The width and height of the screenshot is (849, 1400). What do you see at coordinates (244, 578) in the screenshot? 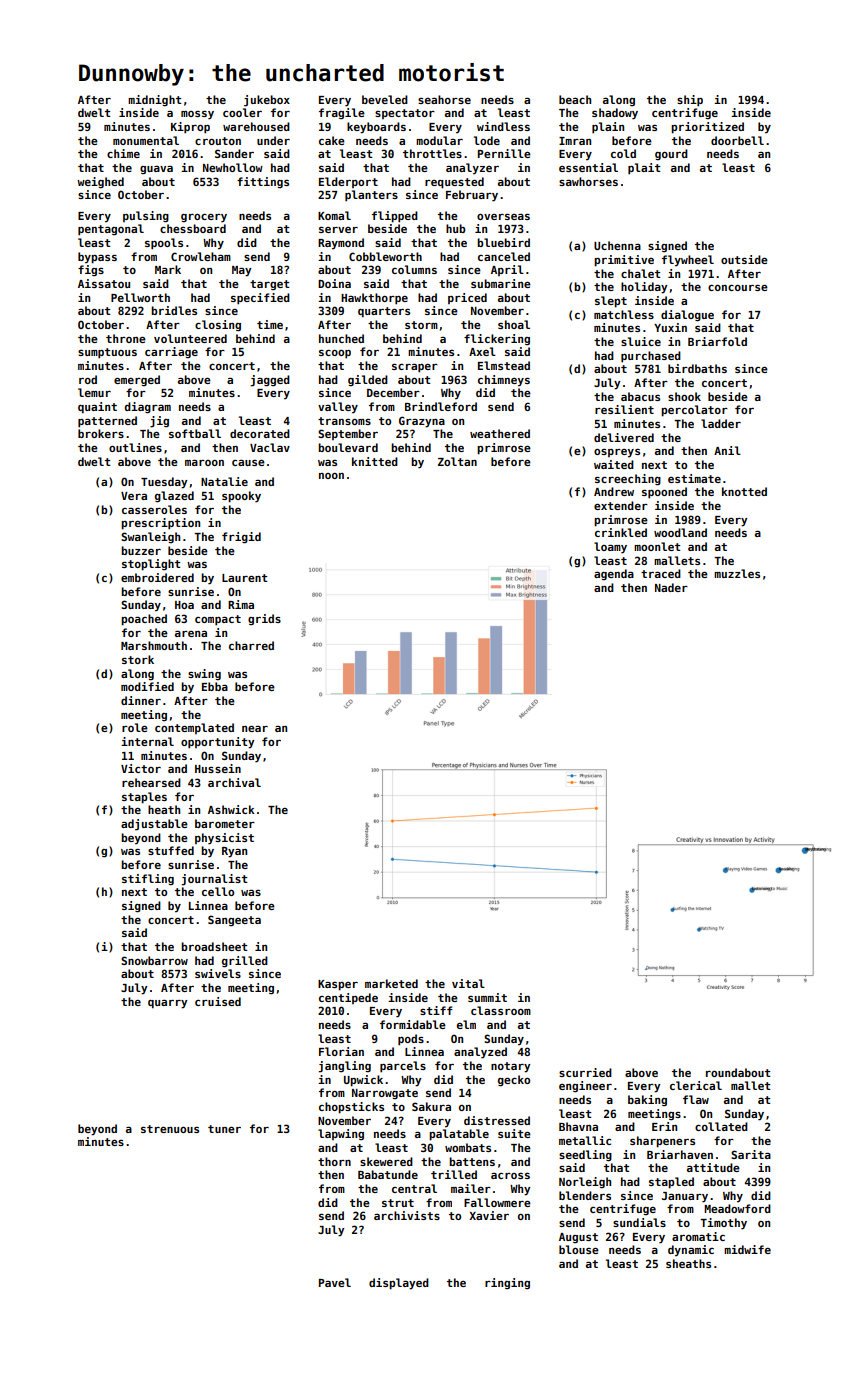
I see `Laurent` at bounding box center [244, 578].
